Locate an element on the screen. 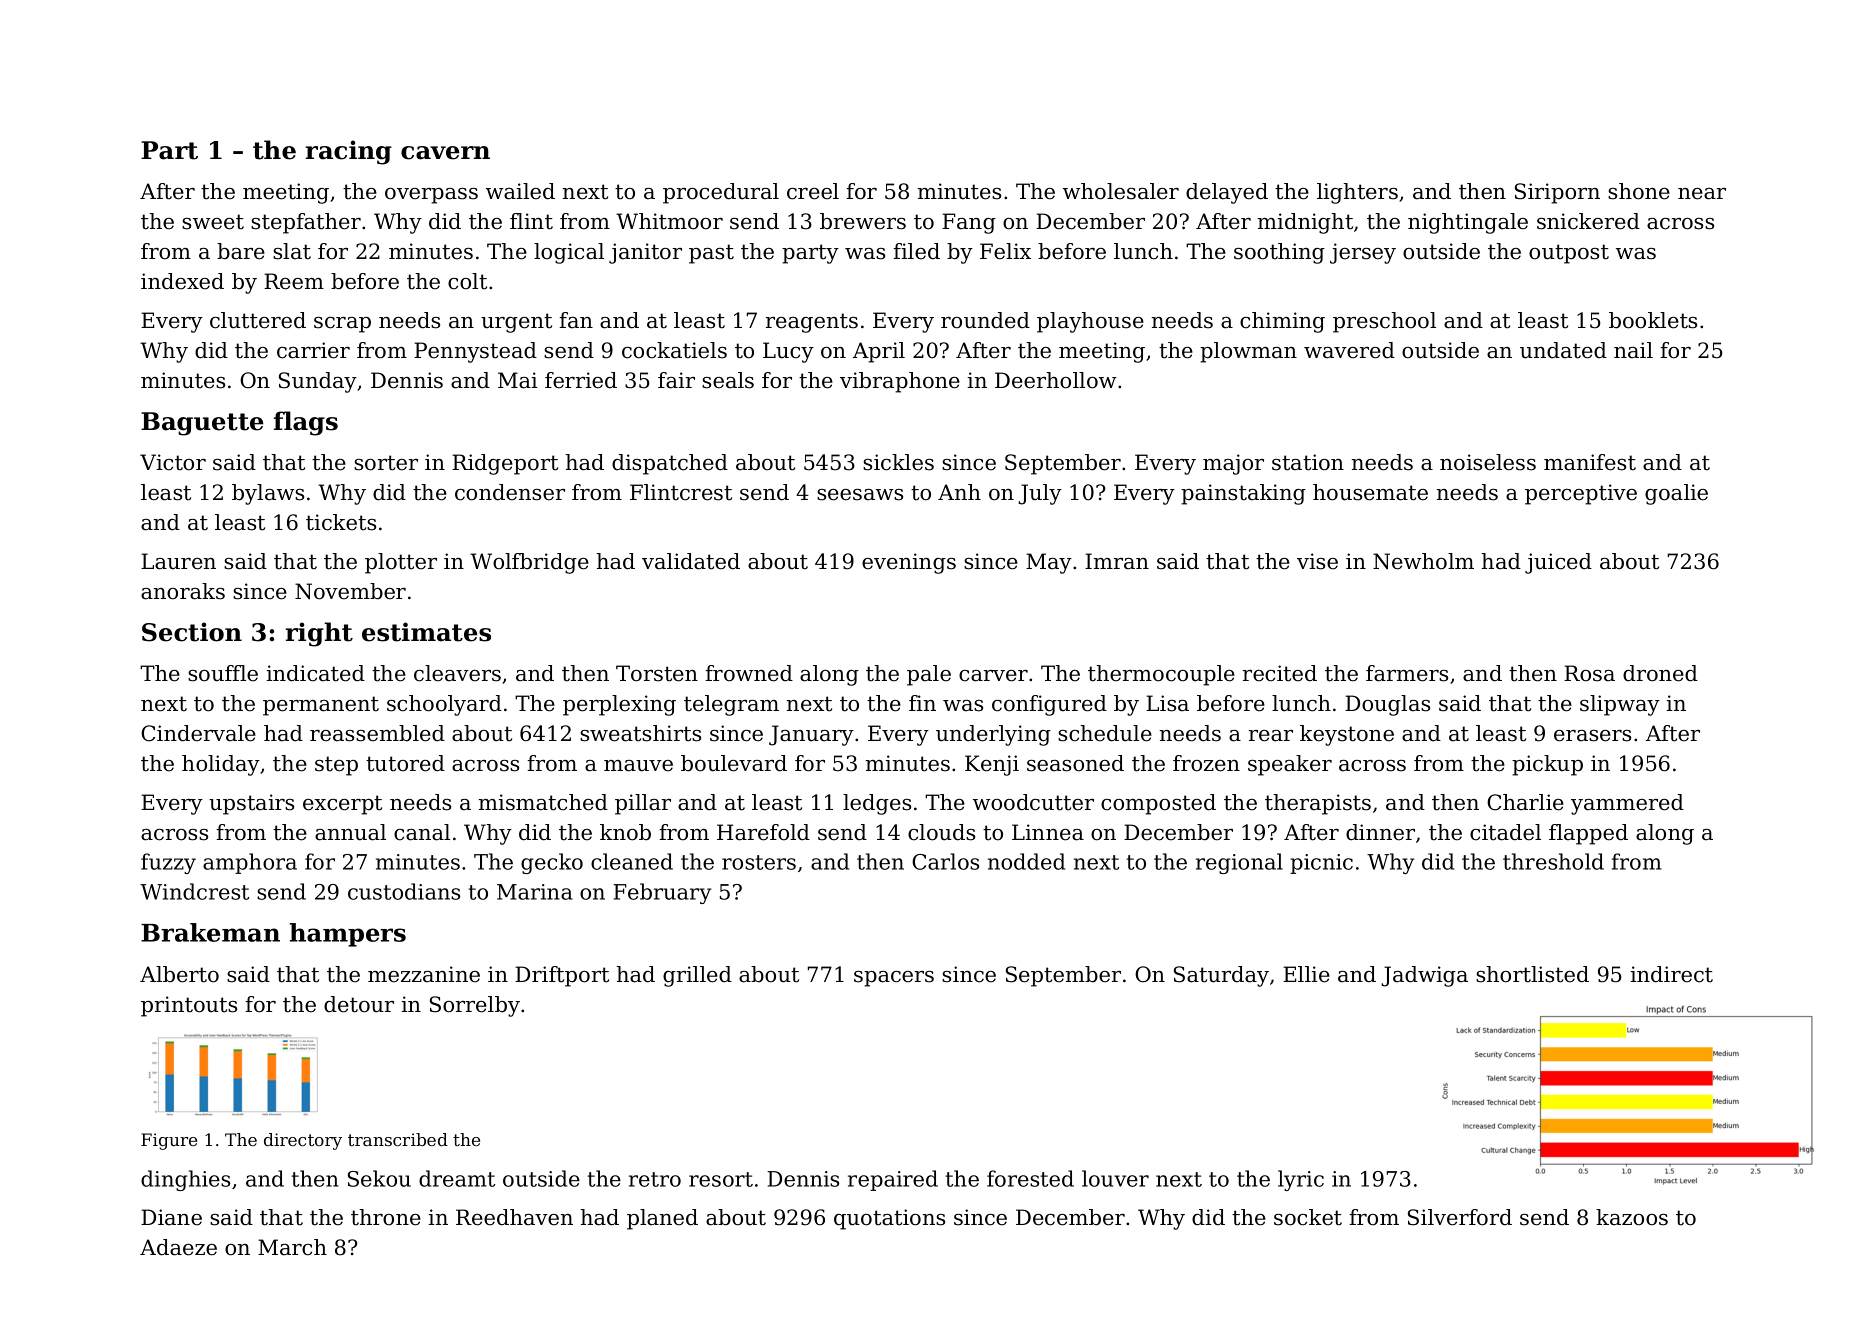 This screenshot has width=1868, height=1321. Ridgeport is located at coordinates (505, 464).
